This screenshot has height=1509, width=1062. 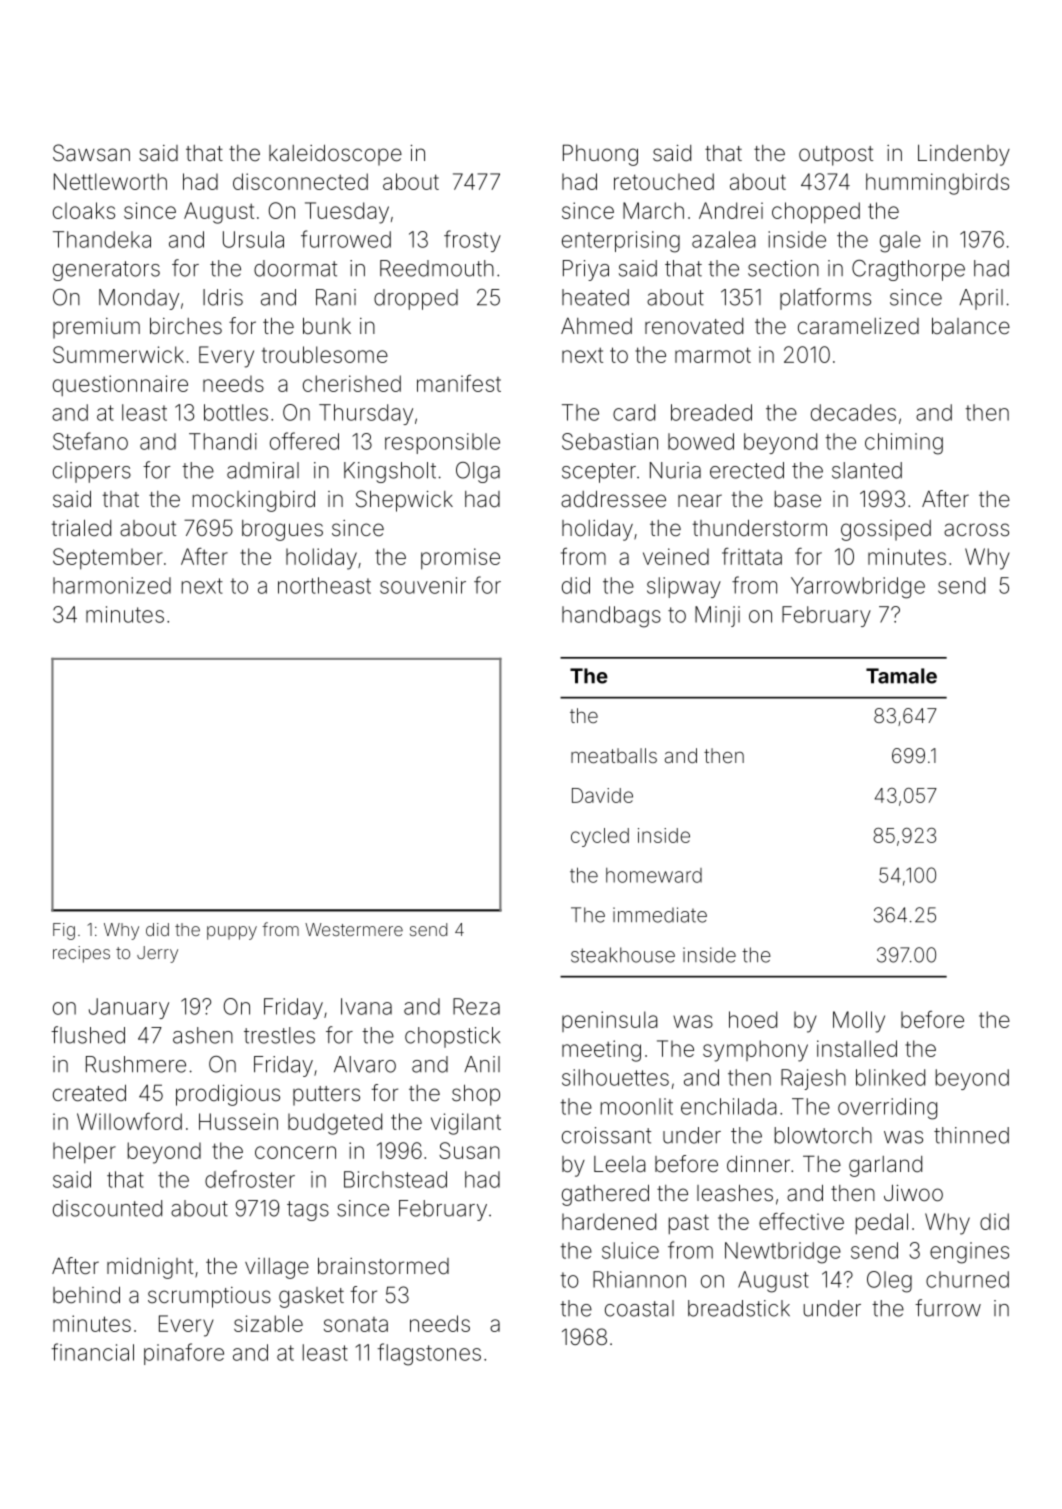 What do you see at coordinates (89, 1093) in the screenshot?
I see `created` at bounding box center [89, 1093].
